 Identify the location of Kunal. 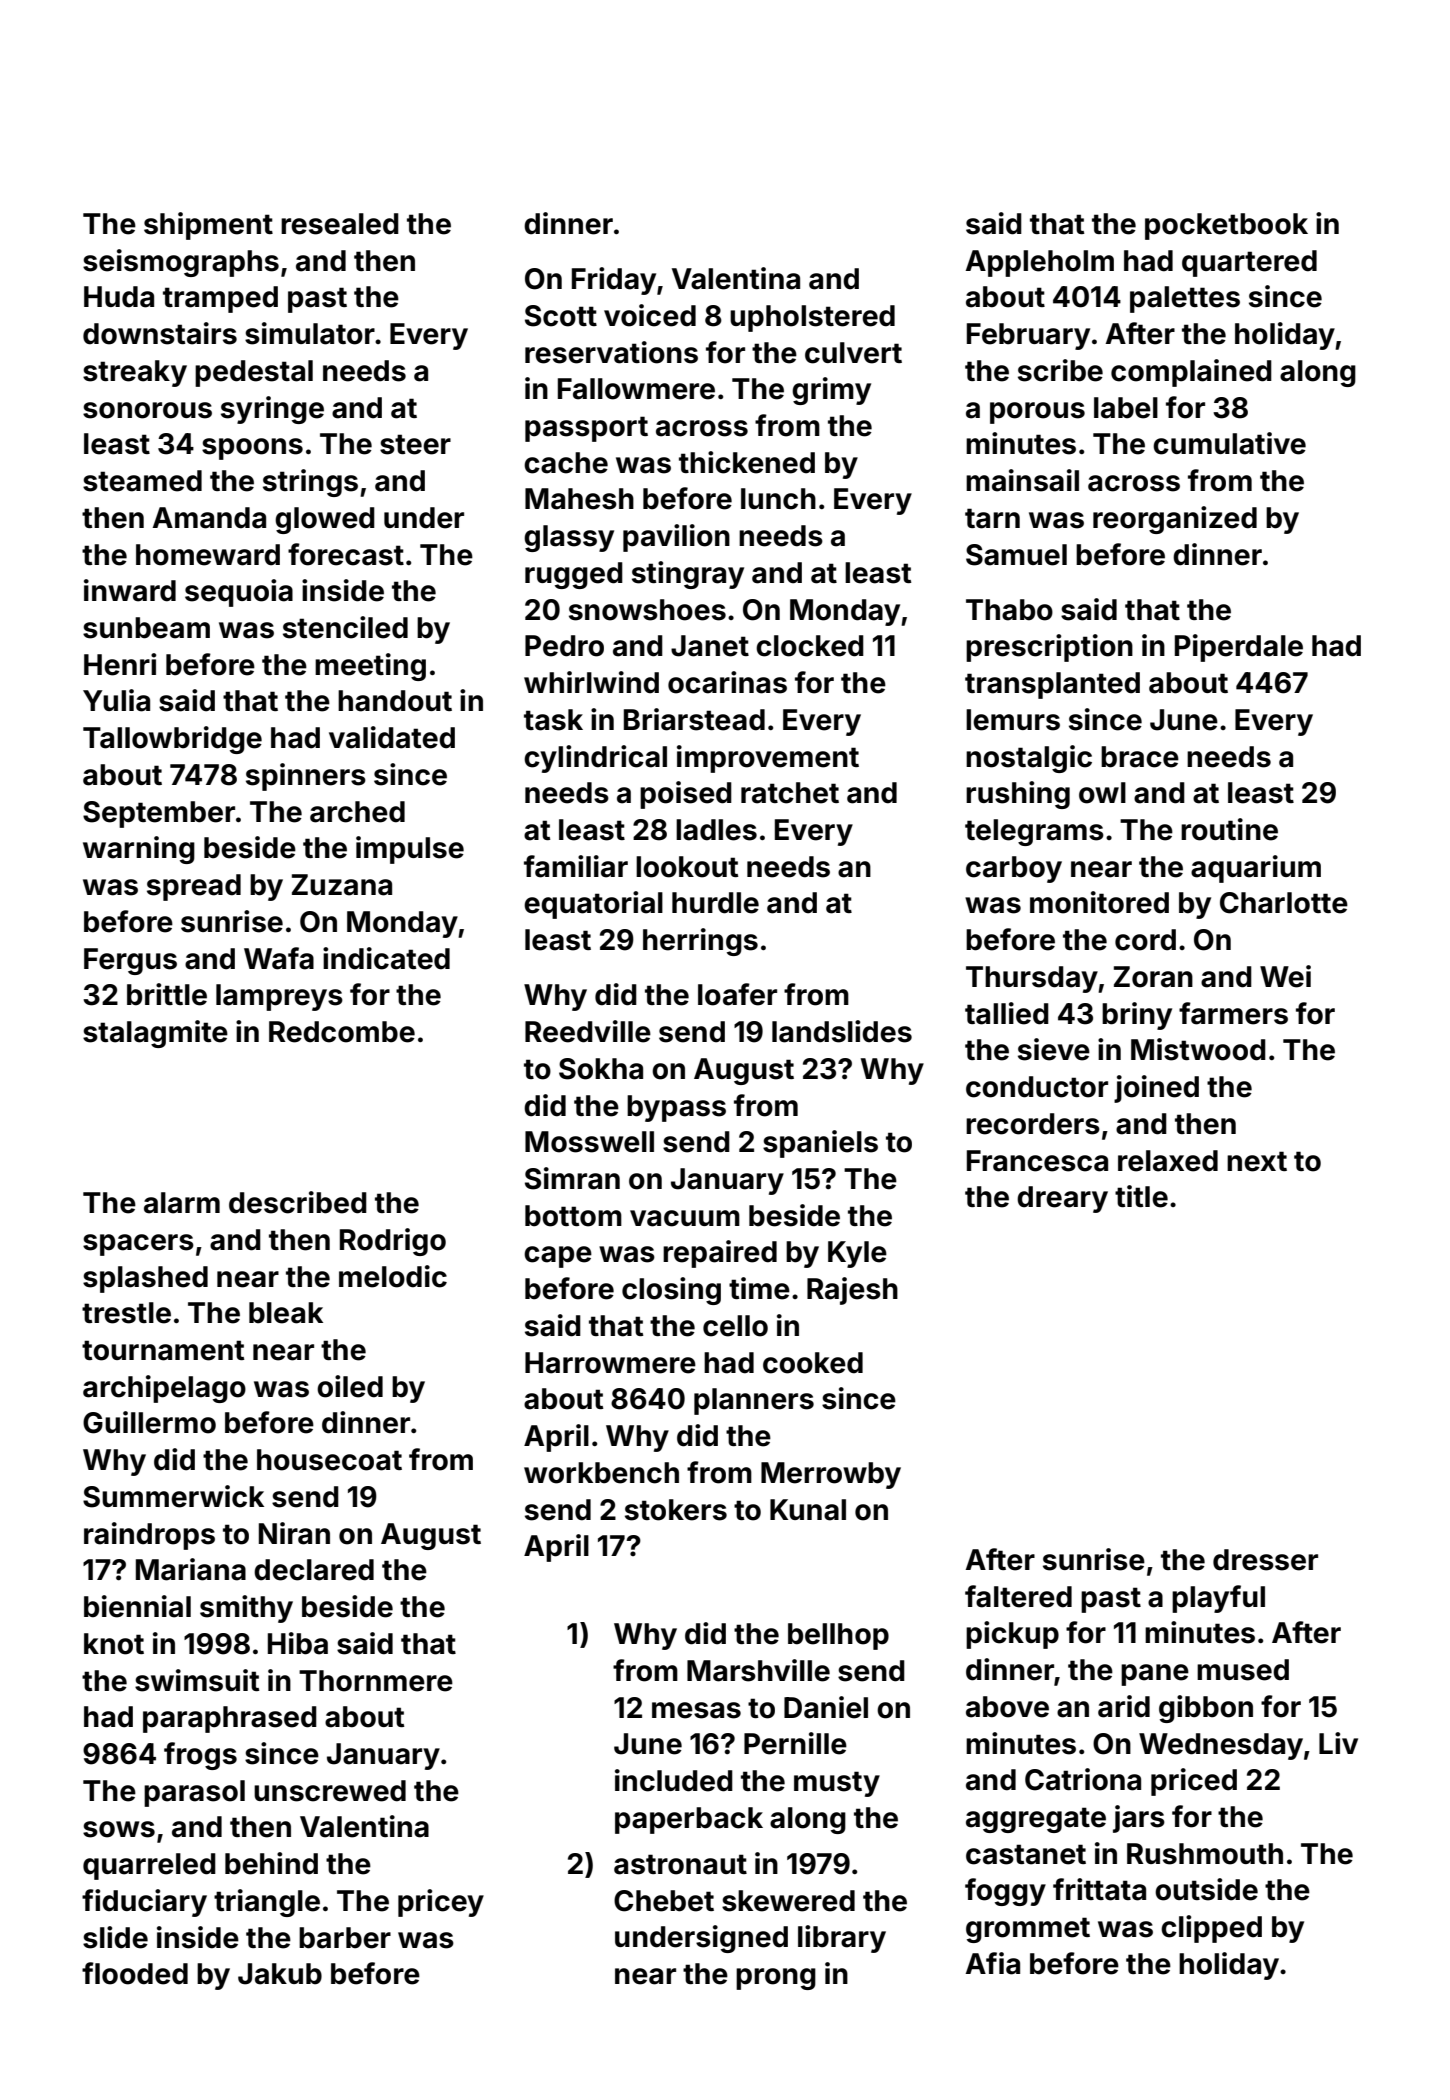
(808, 1510).
